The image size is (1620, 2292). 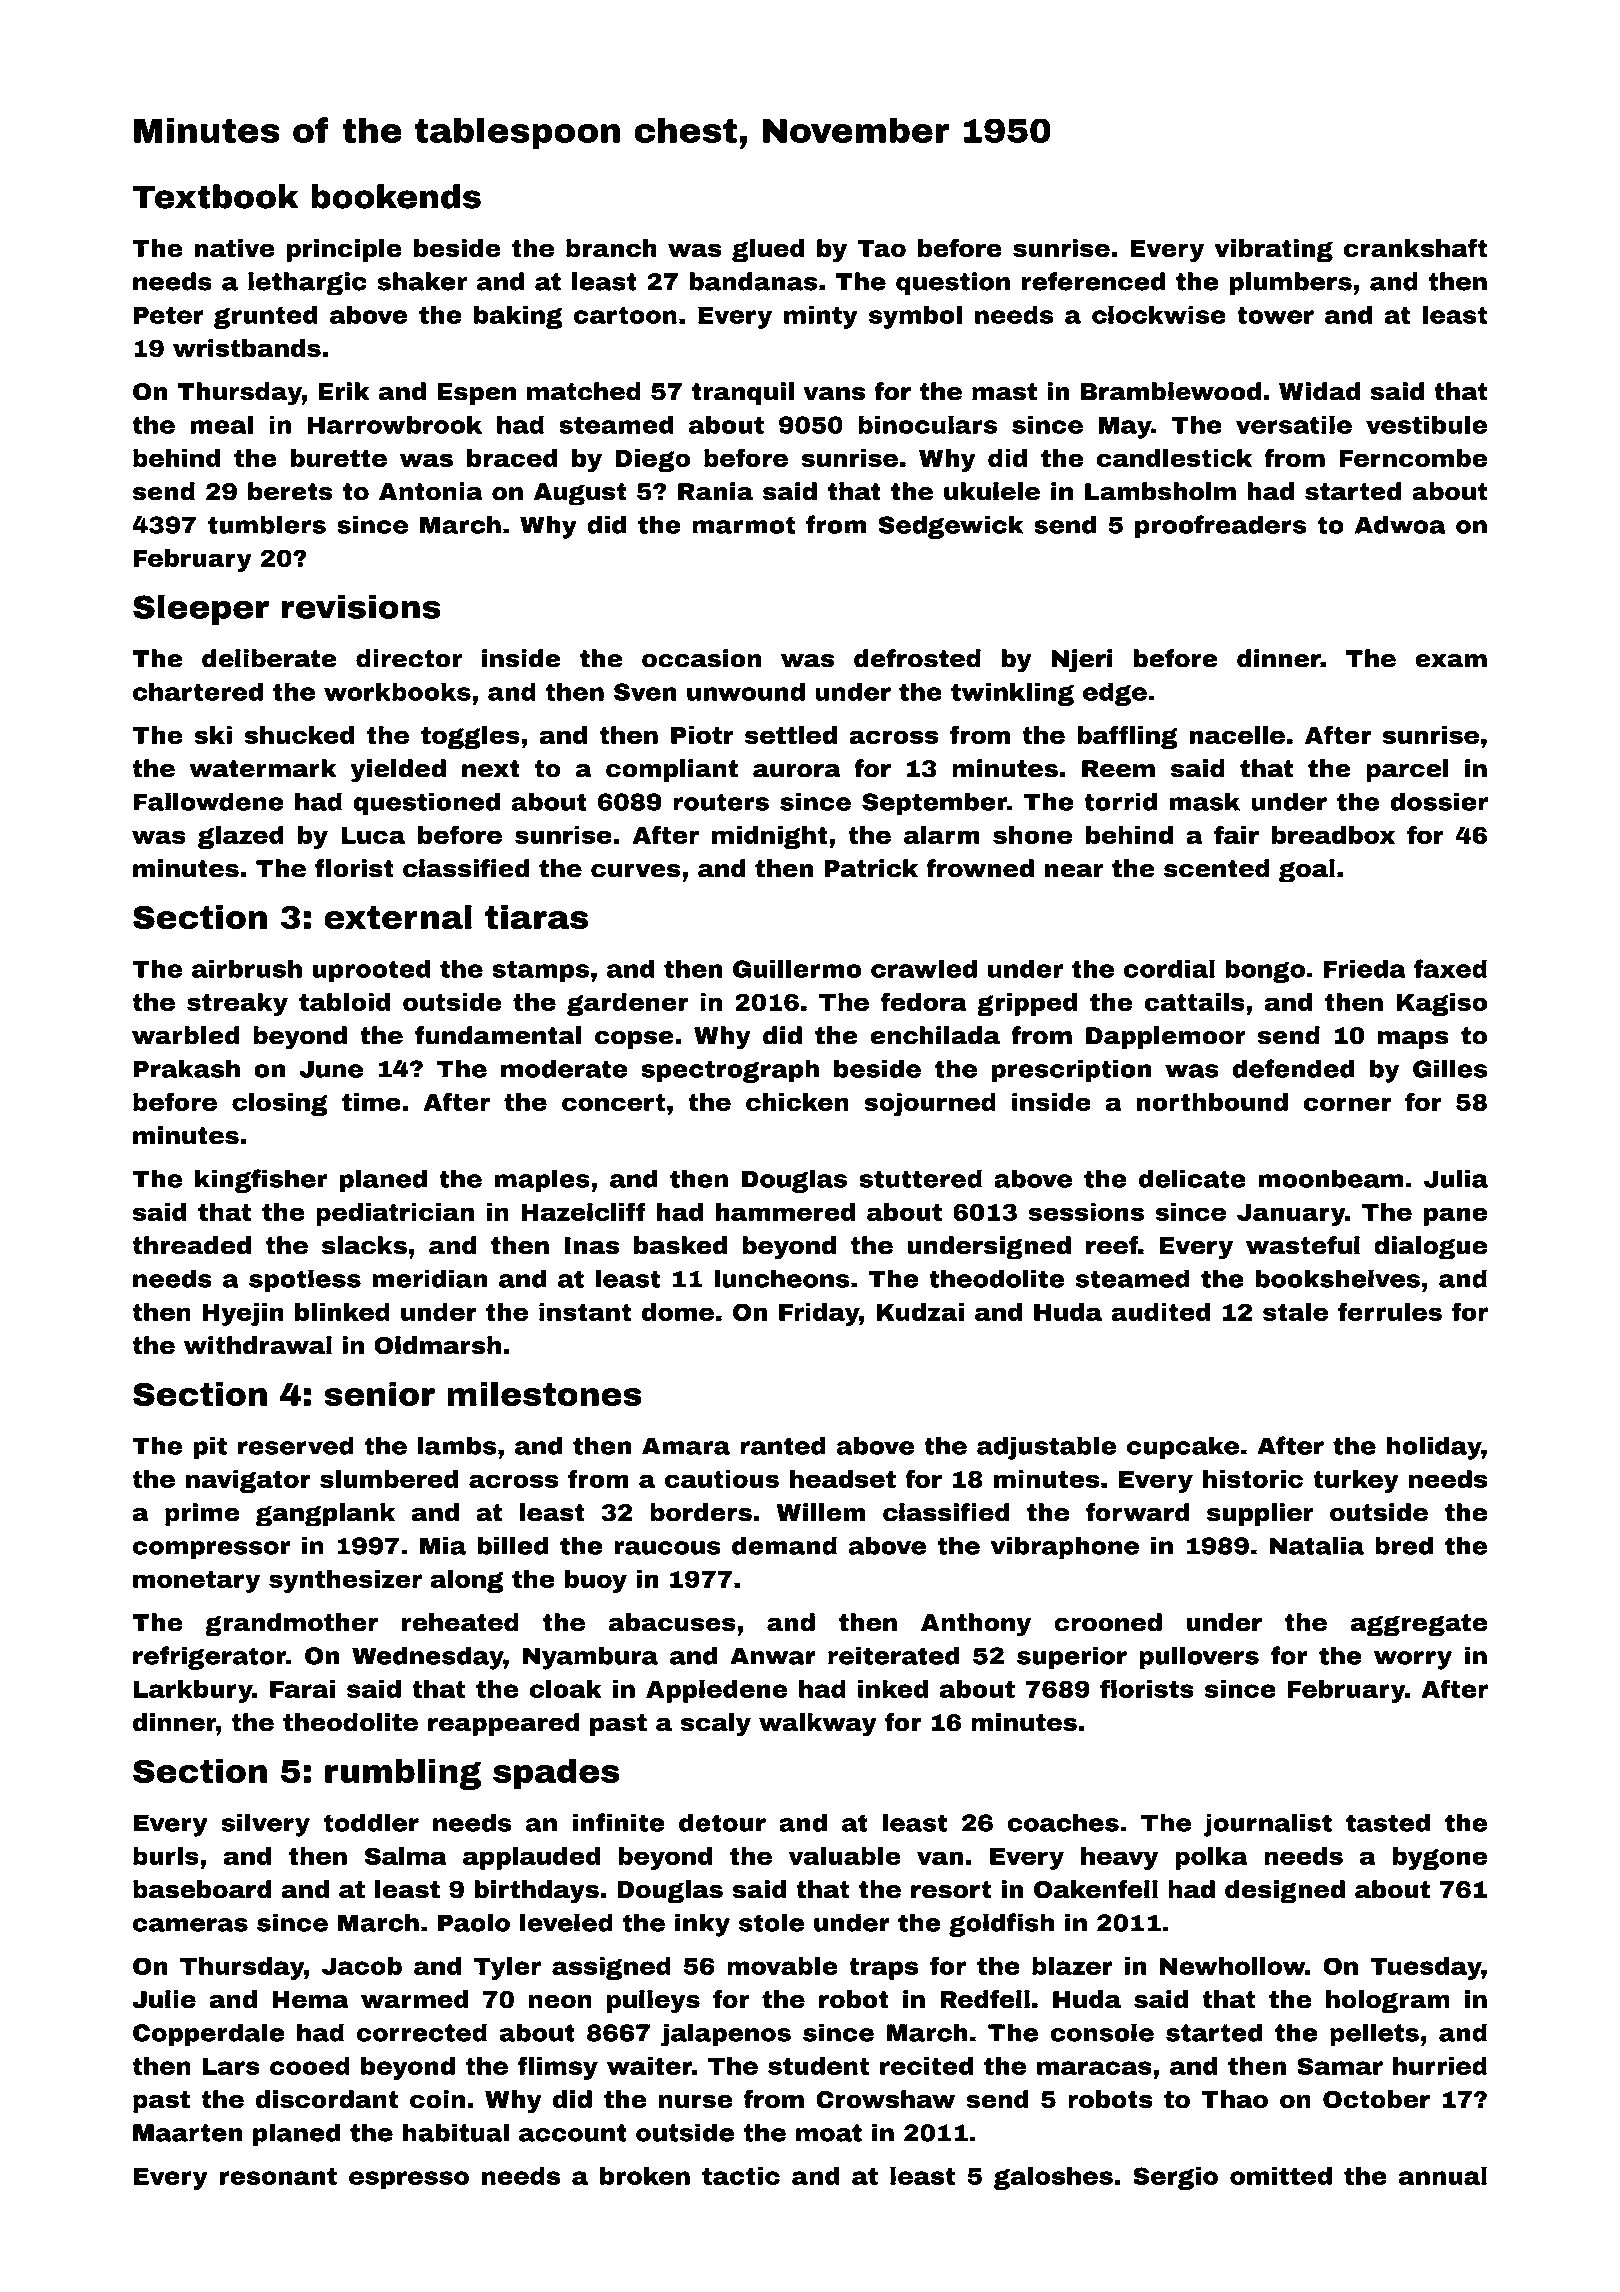 What do you see at coordinates (241, 837) in the image?
I see `glazed` at bounding box center [241, 837].
